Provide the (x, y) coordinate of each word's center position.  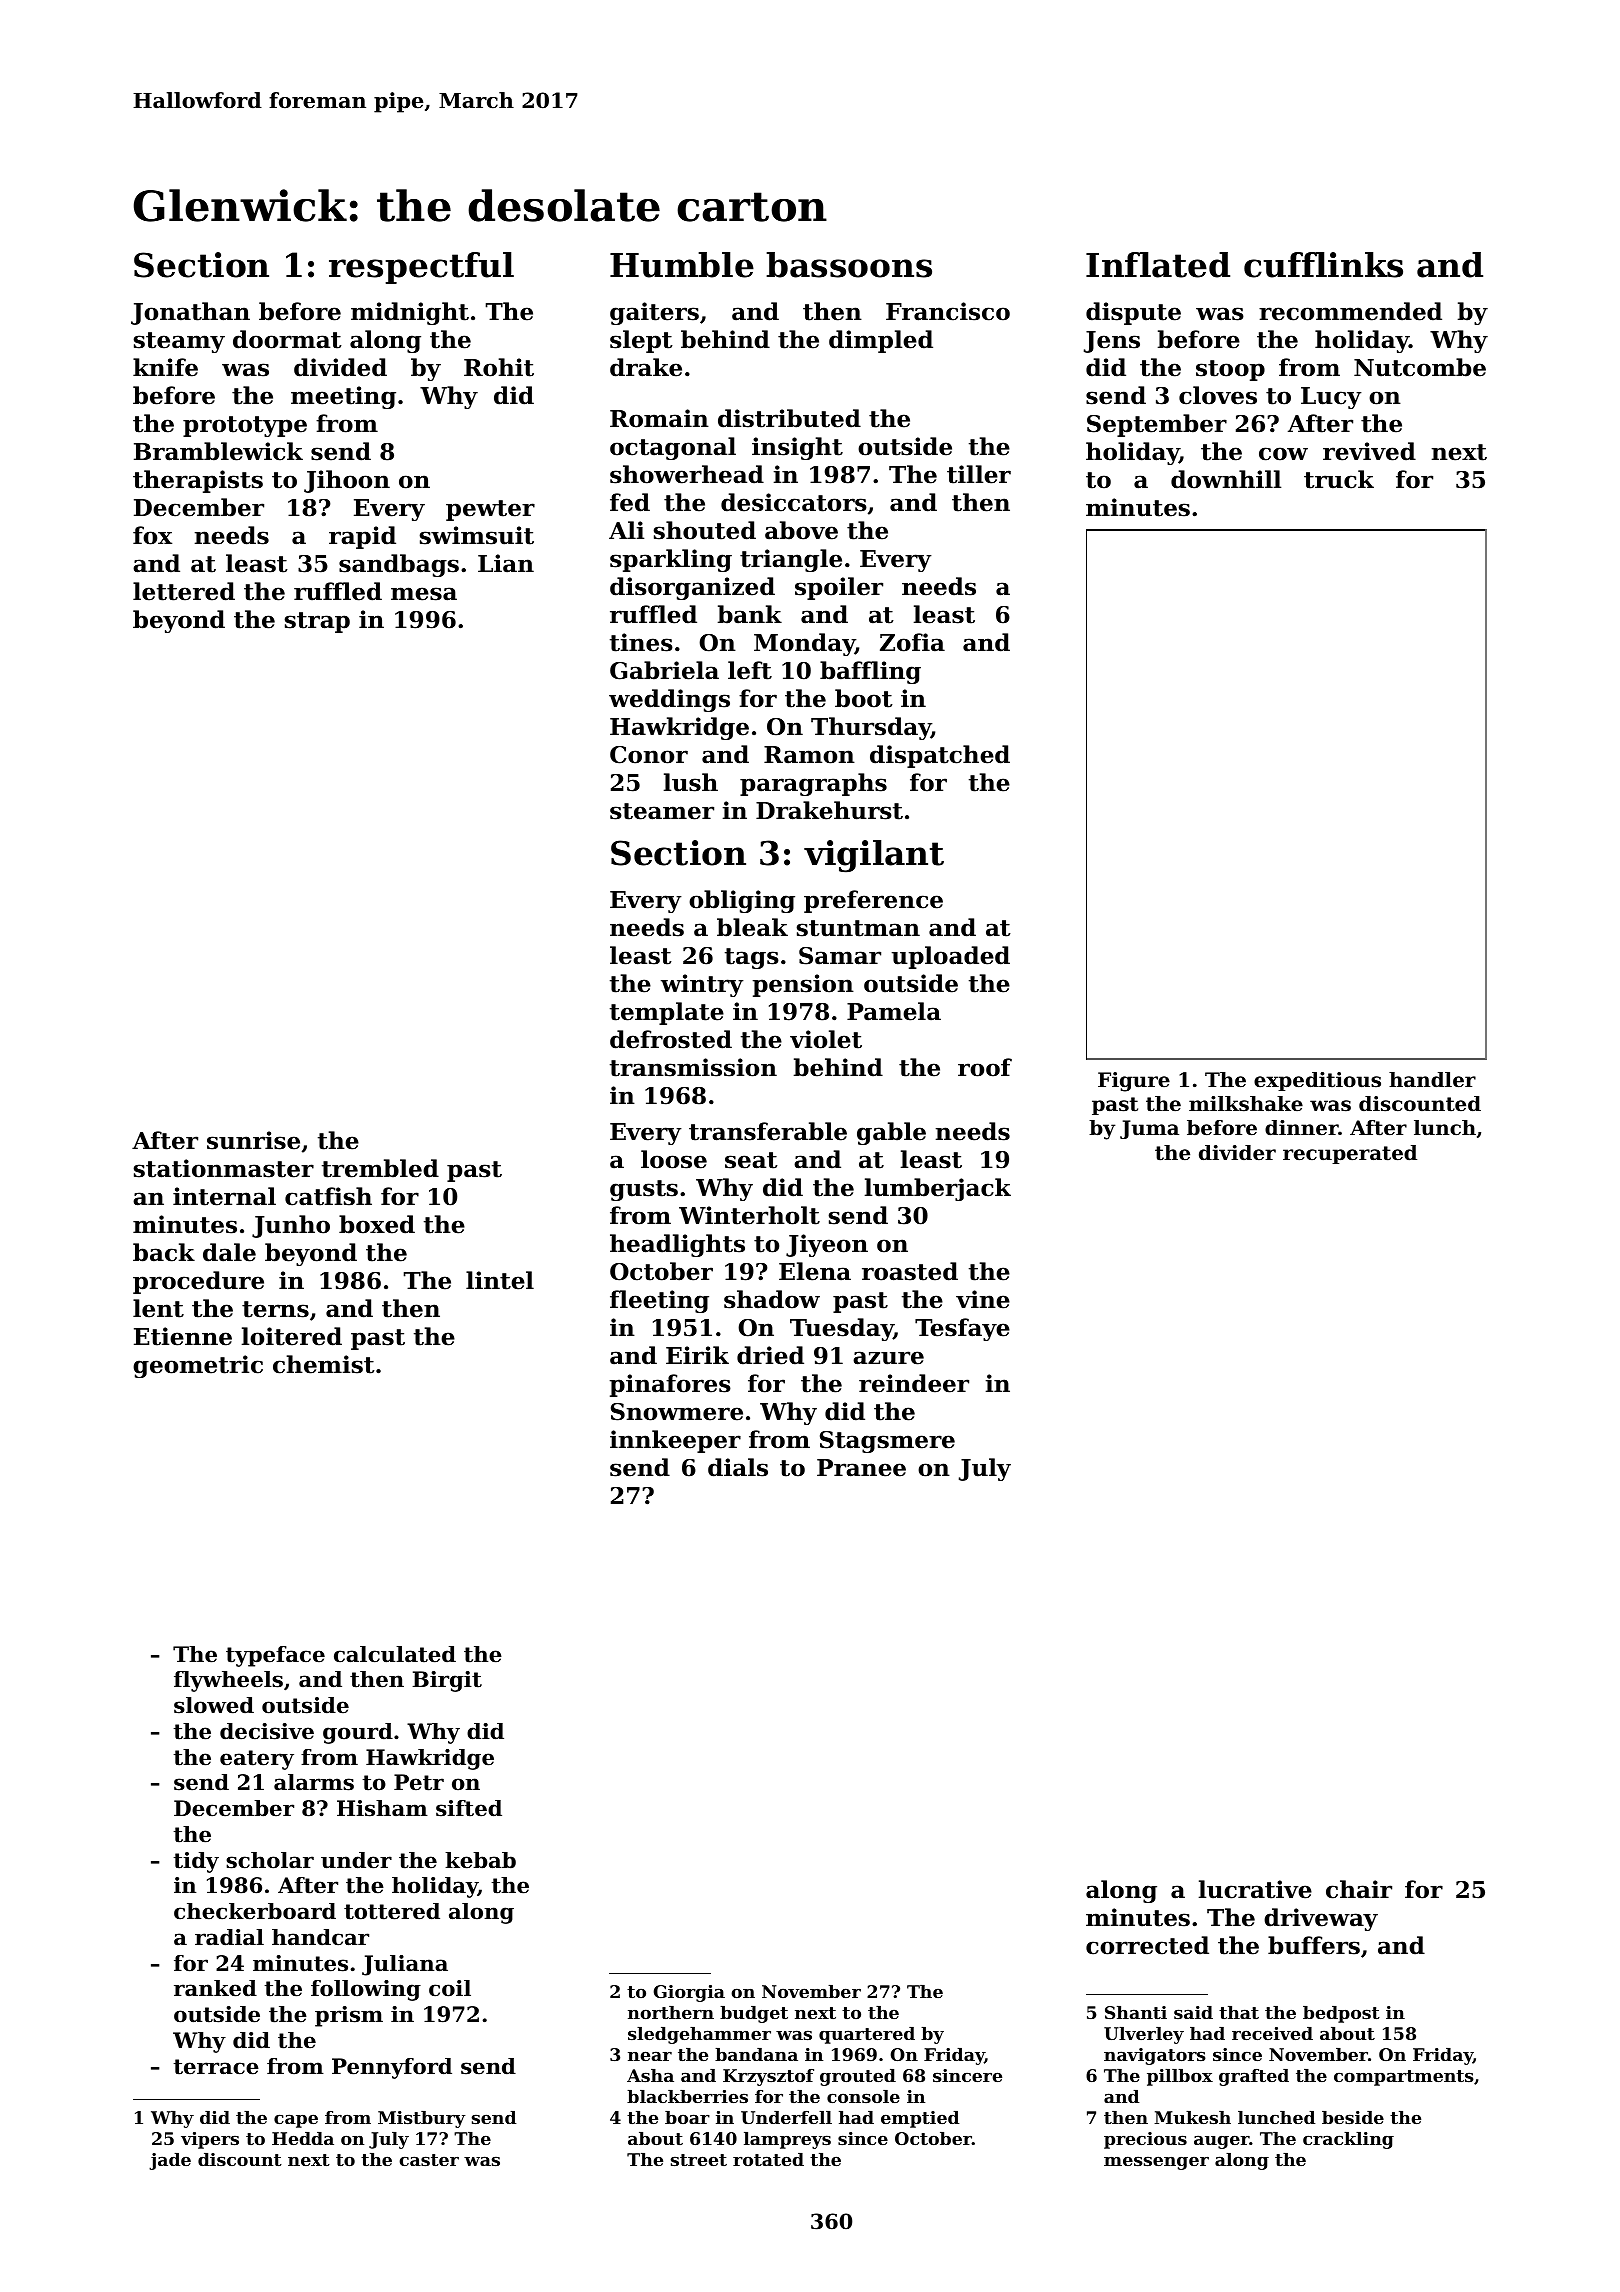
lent (158, 1308)
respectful (421, 268)
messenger (1156, 2163)
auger (1221, 2142)
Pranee (861, 1468)
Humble (682, 265)
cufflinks (1323, 265)
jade (170, 2161)
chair (1359, 1889)
